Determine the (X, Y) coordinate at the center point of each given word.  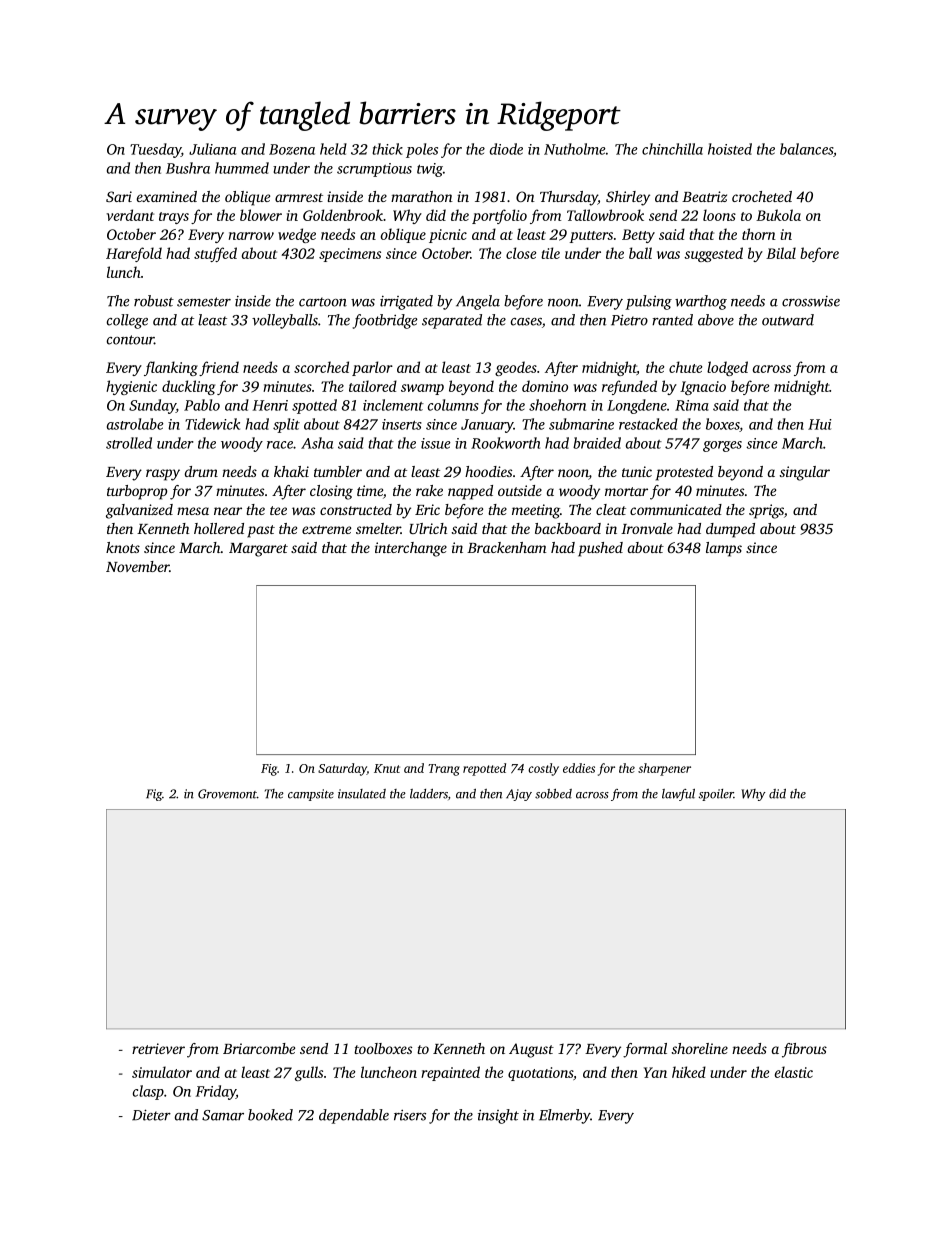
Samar (223, 1115)
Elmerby (564, 1116)
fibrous (804, 1050)
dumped (730, 530)
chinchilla (672, 149)
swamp (422, 389)
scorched (321, 367)
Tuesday (155, 150)
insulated (362, 794)
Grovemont (227, 794)
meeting (536, 511)
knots (123, 547)
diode (506, 149)
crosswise (811, 301)
